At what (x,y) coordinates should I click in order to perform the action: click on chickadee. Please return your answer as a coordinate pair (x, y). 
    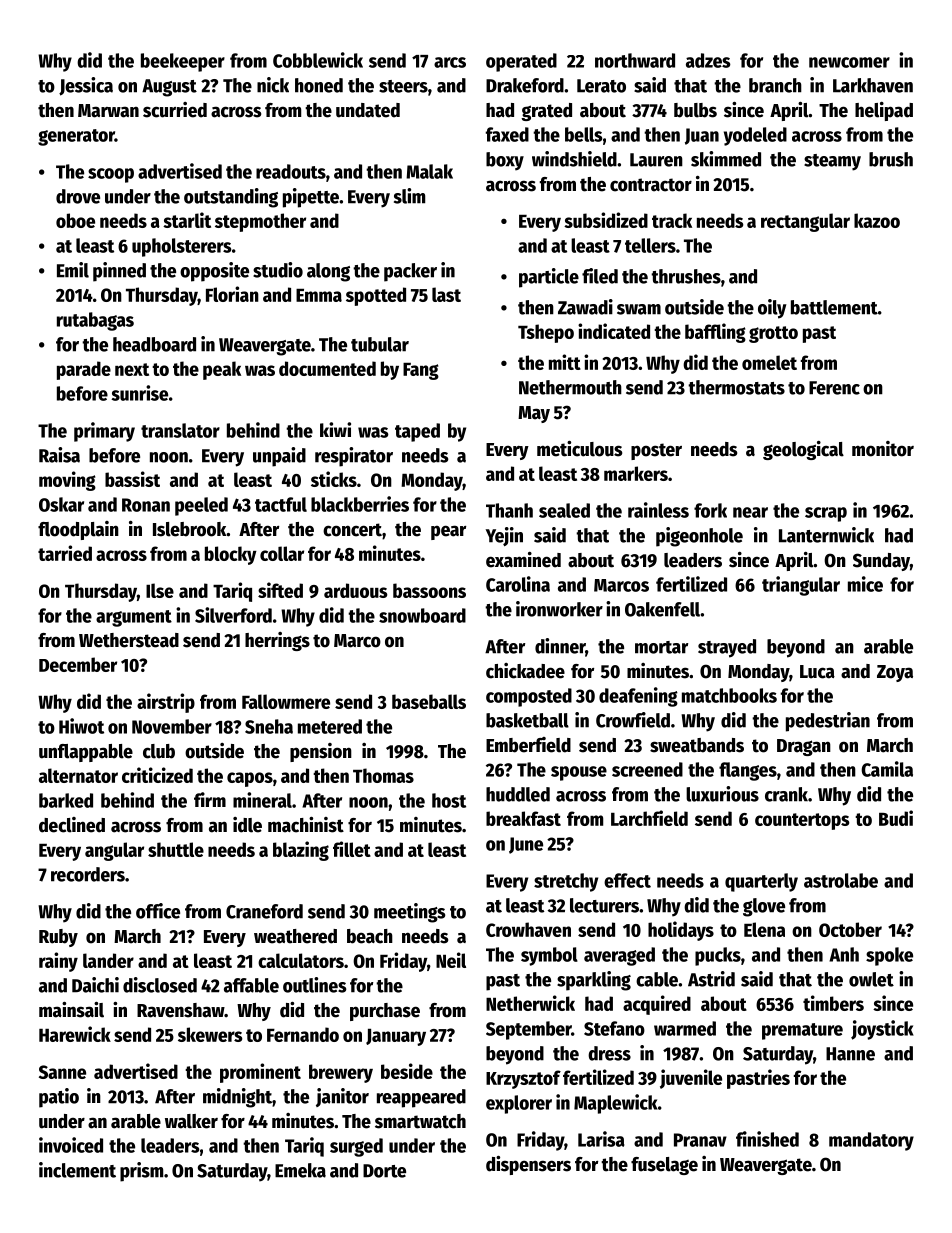
    Looking at the image, I should click on (525, 671).
